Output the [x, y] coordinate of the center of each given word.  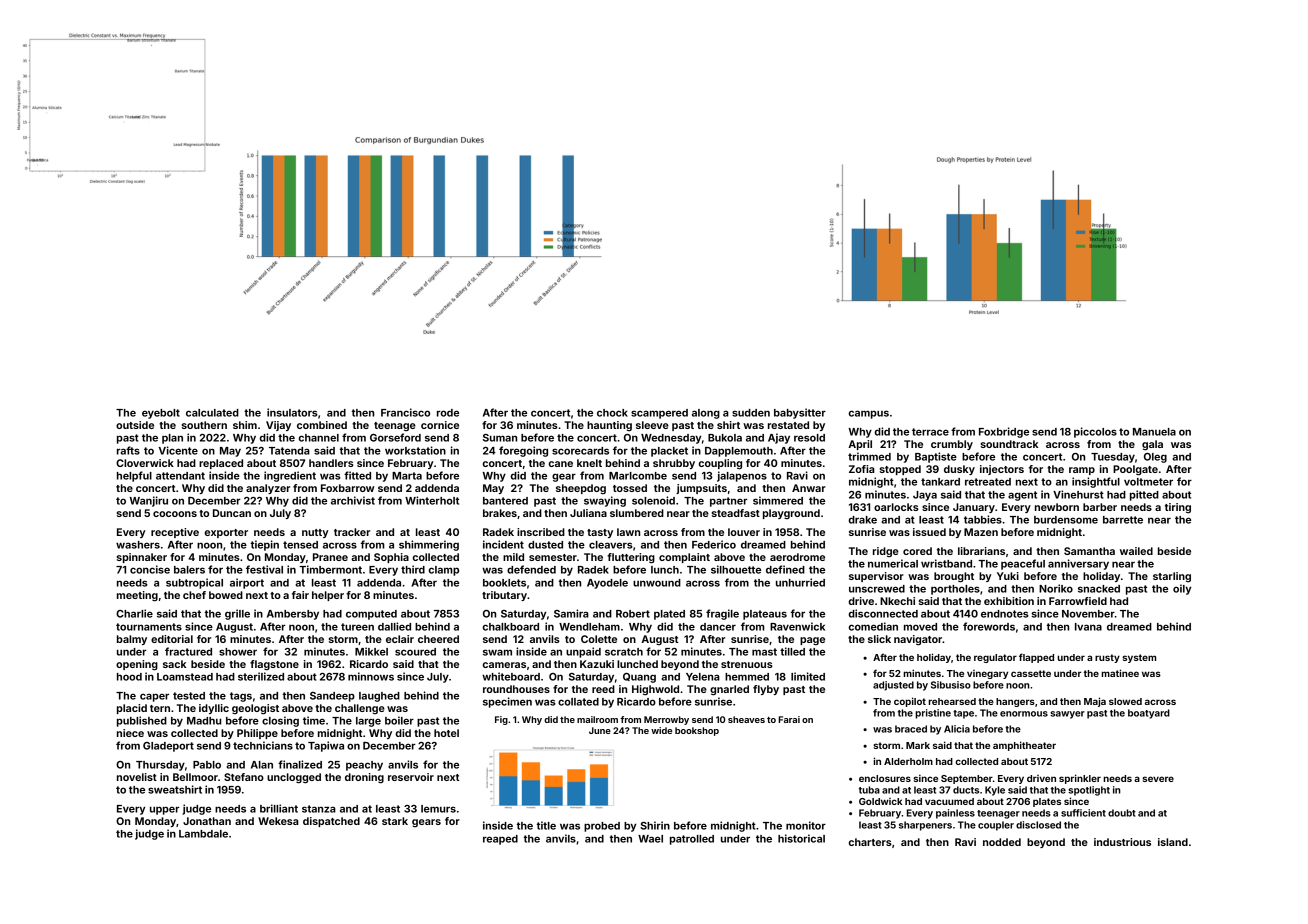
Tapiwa [326, 746]
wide [661, 730]
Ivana [1088, 627]
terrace [930, 432]
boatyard [1149, 714]
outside [135, 425]
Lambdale [203, 834]
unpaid [583, 652]
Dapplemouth [739, 452]
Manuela [1154, 432]
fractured [188, 651]
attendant [180, 476]
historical [801, 838]
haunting [609, 426]
